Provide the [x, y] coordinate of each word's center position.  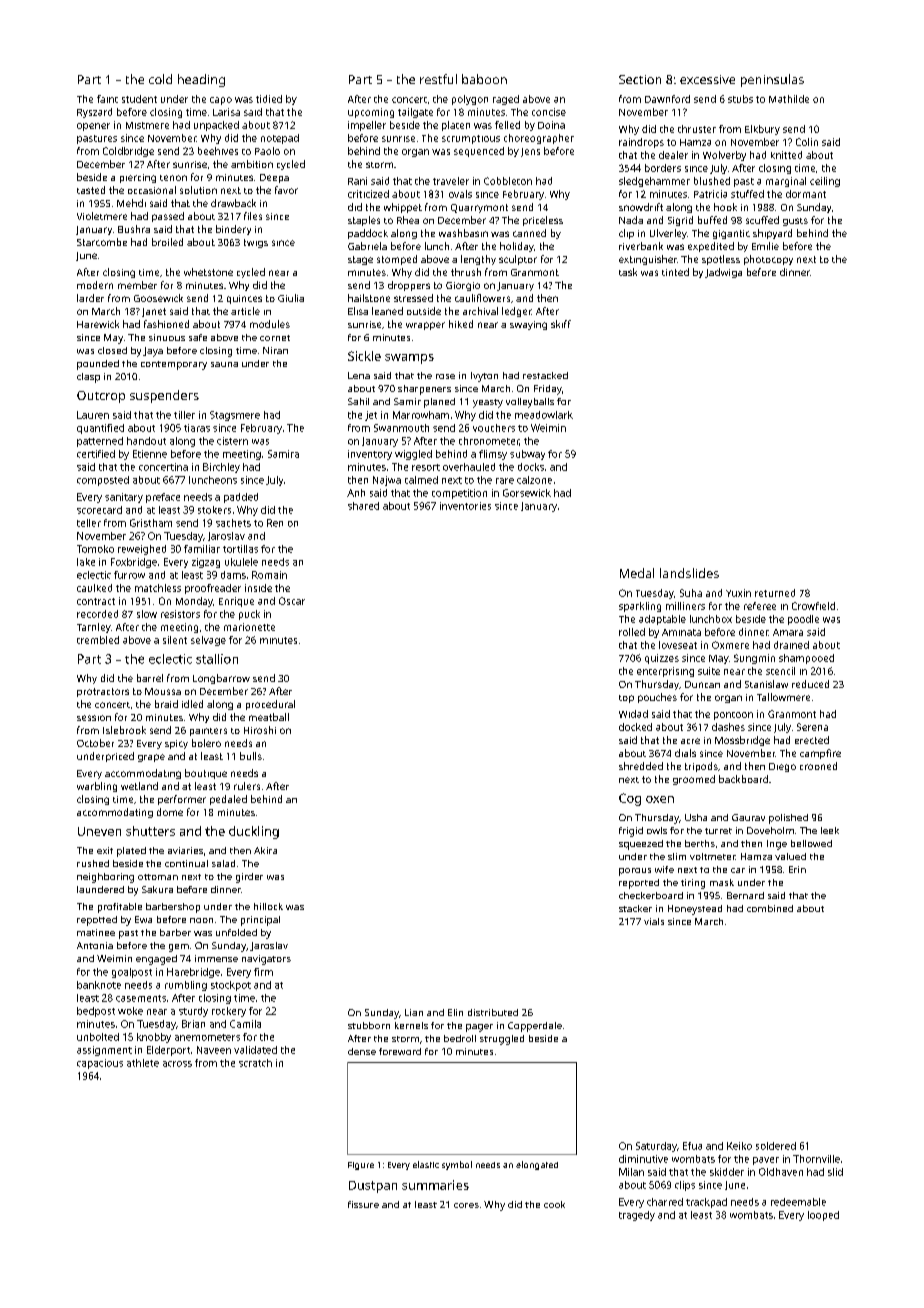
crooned [818, 766]
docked [635, 727]
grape [151, 758]
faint [107, 99]
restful [438, 79]
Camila [245, 1024]
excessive [707, 79]
